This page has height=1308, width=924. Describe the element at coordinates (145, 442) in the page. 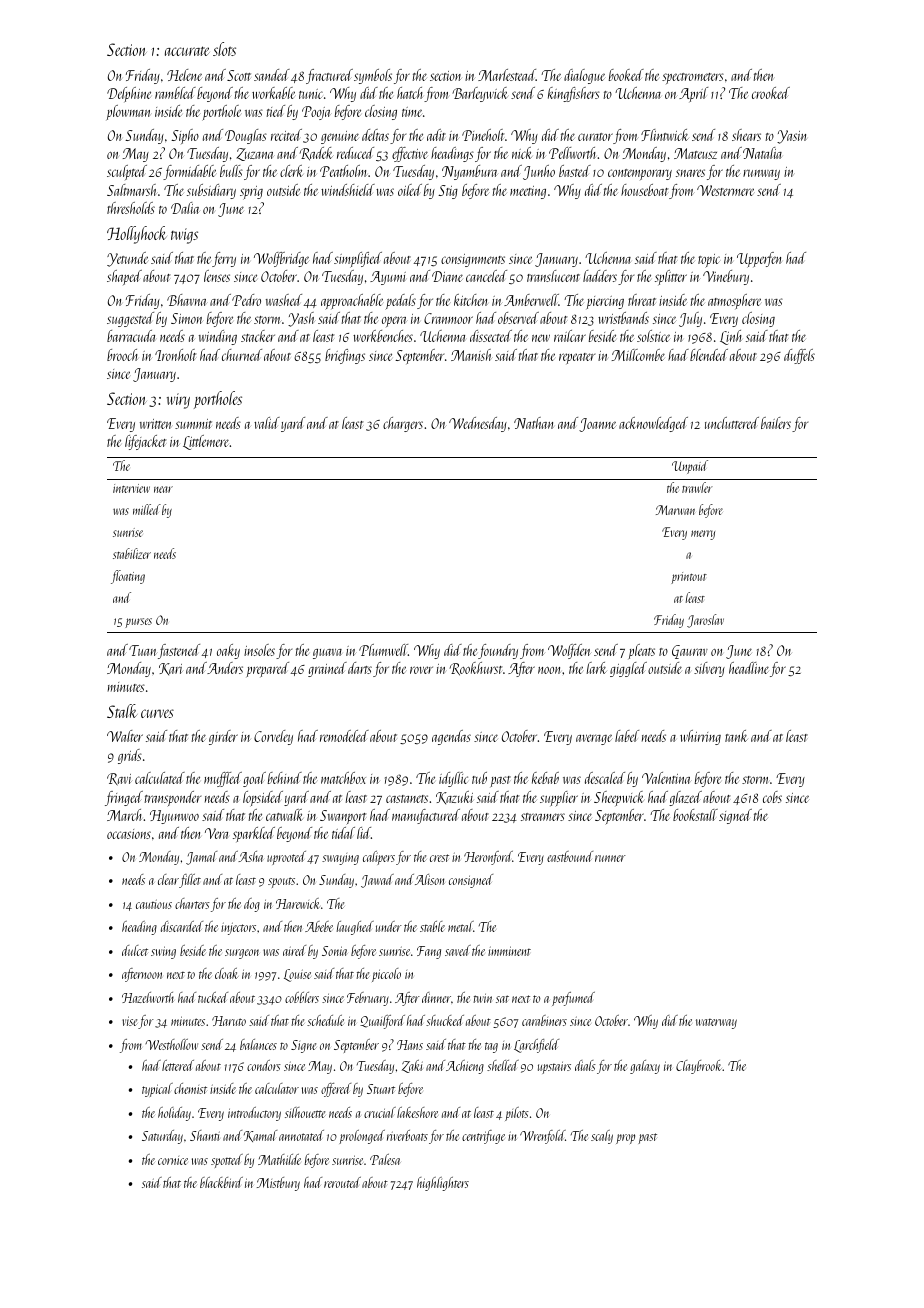

I see `lifejacket` at that location.
